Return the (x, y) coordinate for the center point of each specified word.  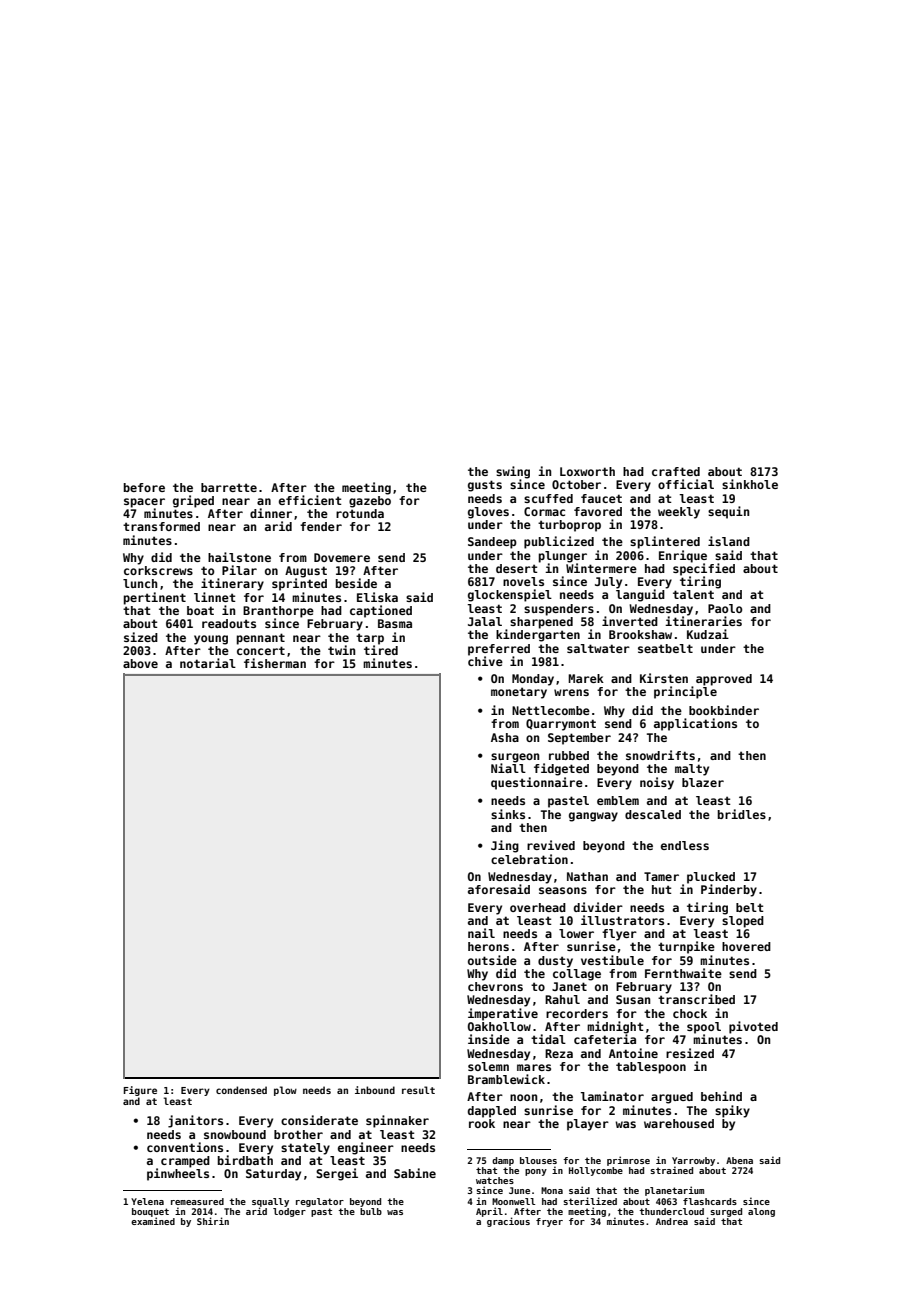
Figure (140, 1091)
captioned (381, 611)
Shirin (213, 1221)
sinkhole (750, 484)
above (140, 663)
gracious (508, 1222)
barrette (229, 487)
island (729, 541)
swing (513, 472)
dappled (492, 1112)
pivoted (753, 1027)
